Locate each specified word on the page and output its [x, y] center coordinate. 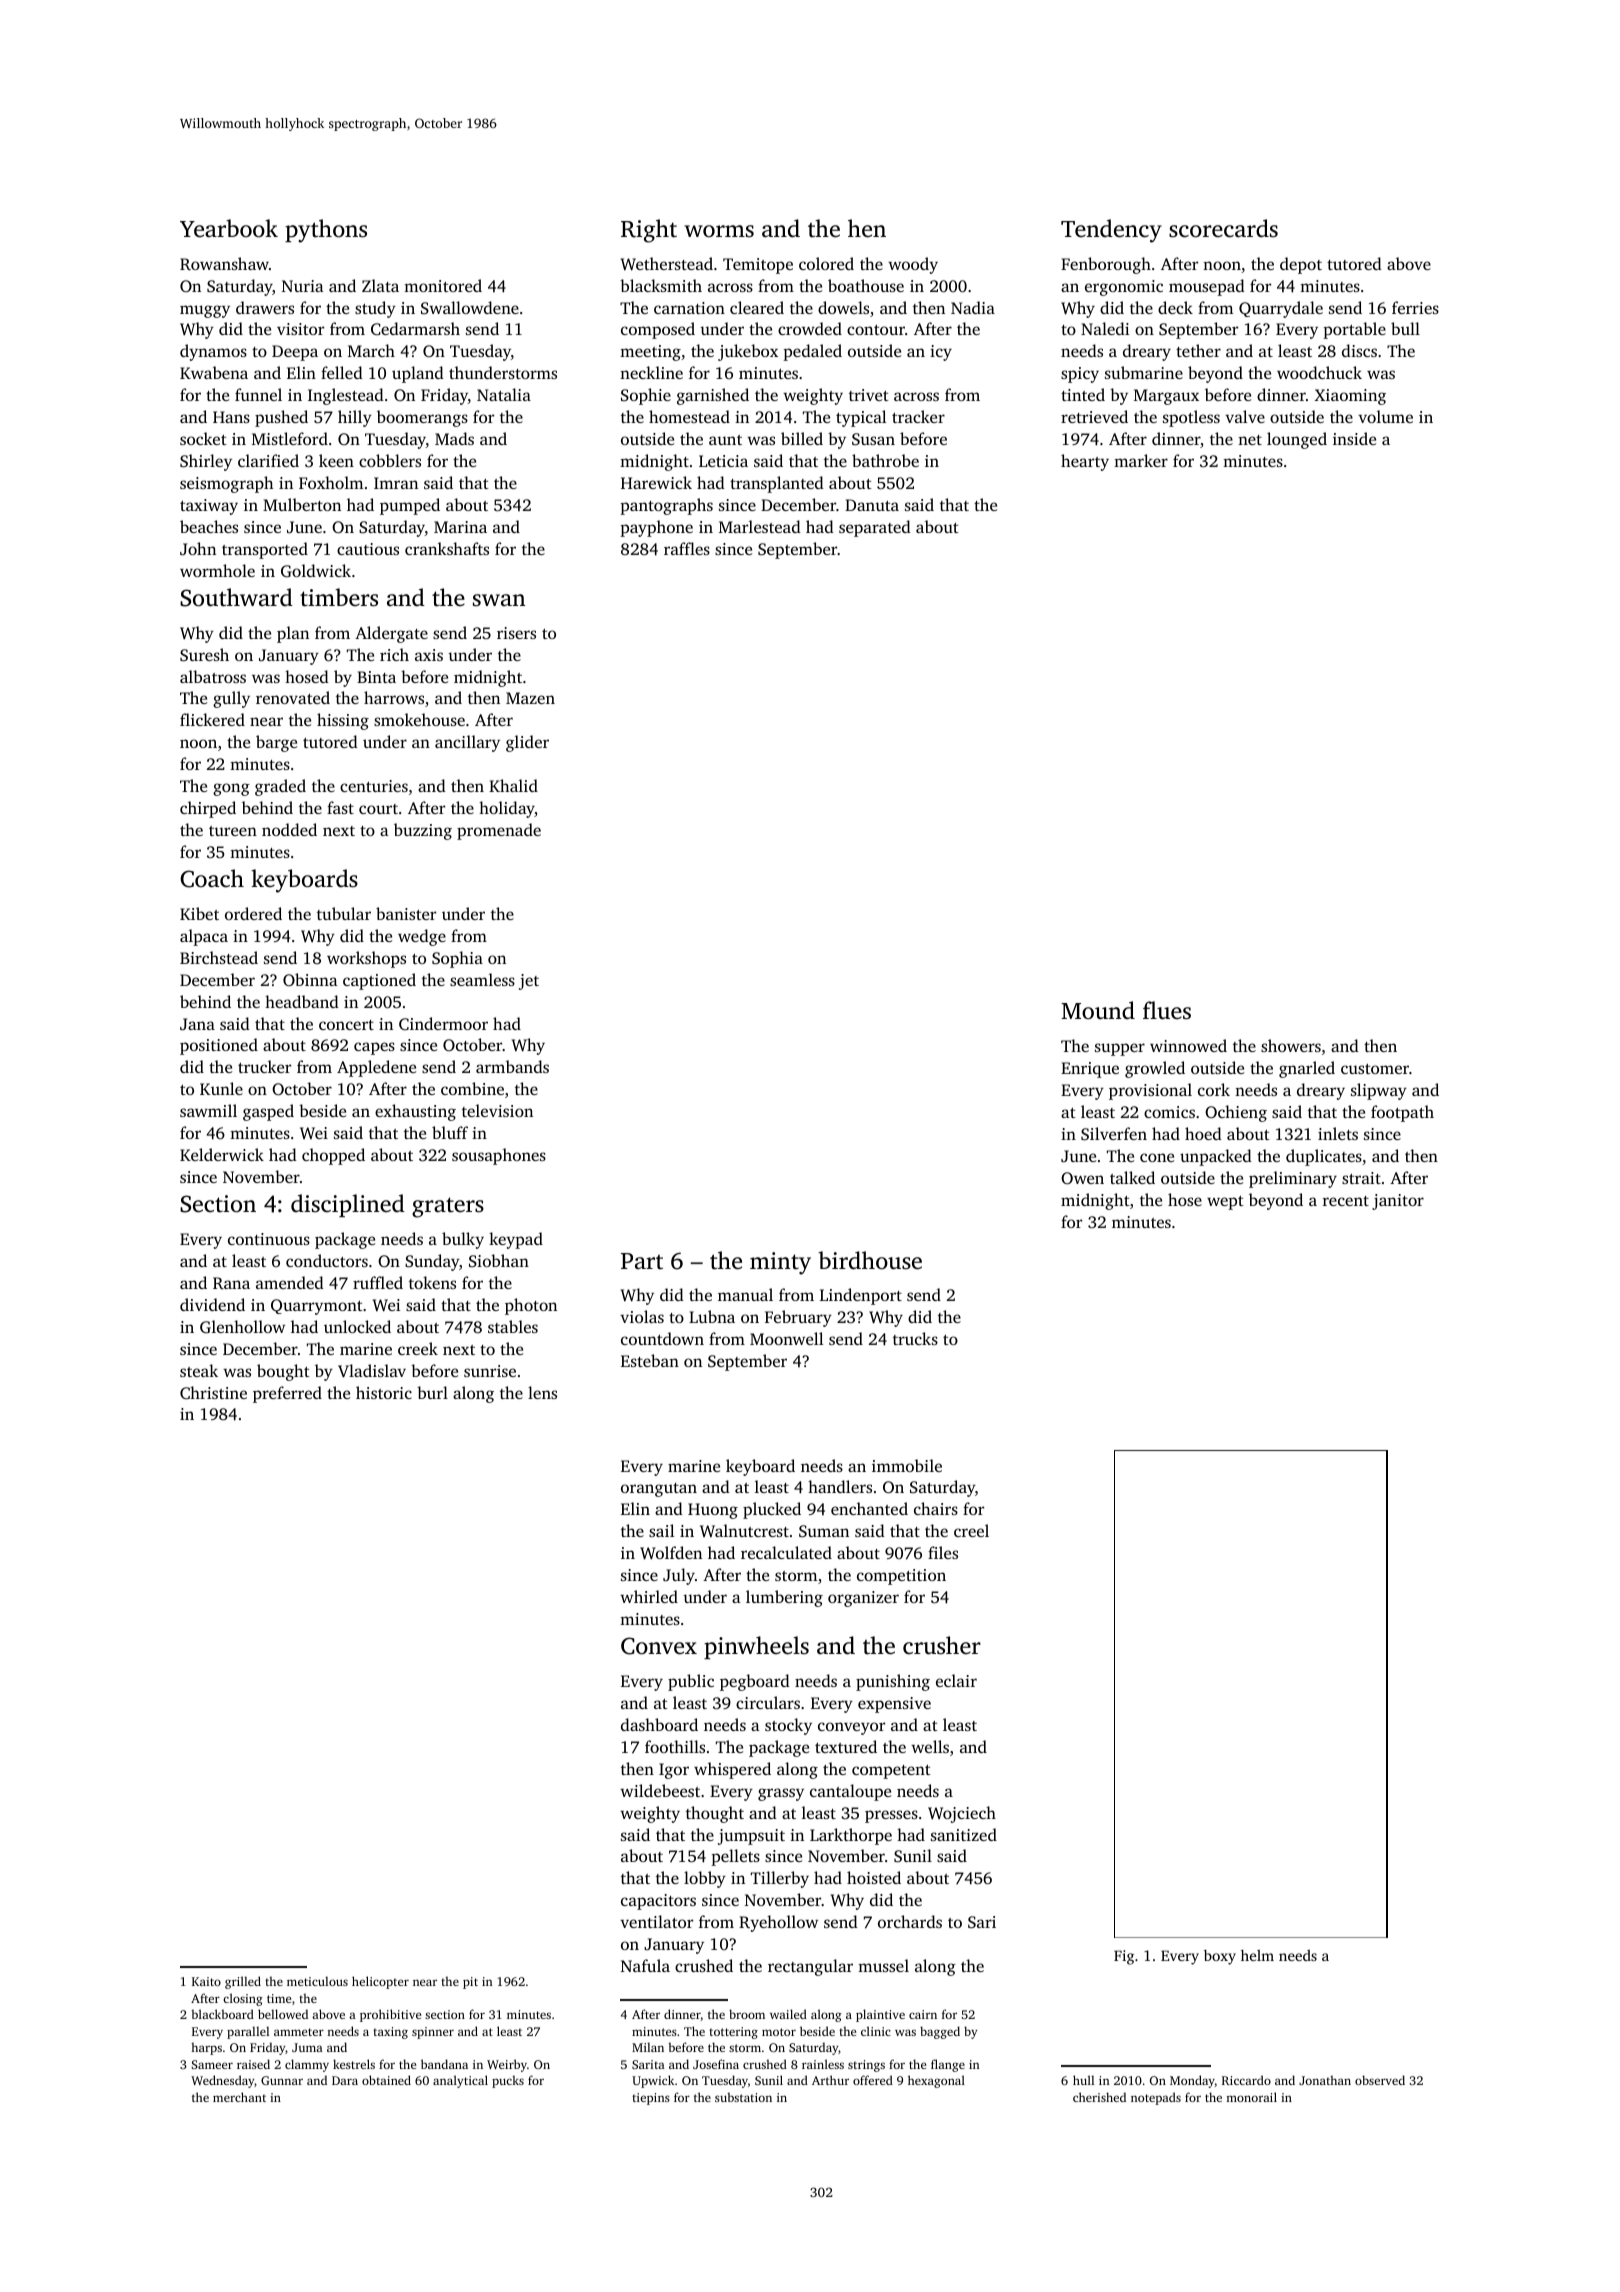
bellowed [283, 2014]
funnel [258, 394]
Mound [1098, 1010]
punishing [893, 1682]
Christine [213, 1393]
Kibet [199, 913]
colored [826, 263]
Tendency [1111, 231]
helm [1257, 1955]
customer [1375, 1069]
